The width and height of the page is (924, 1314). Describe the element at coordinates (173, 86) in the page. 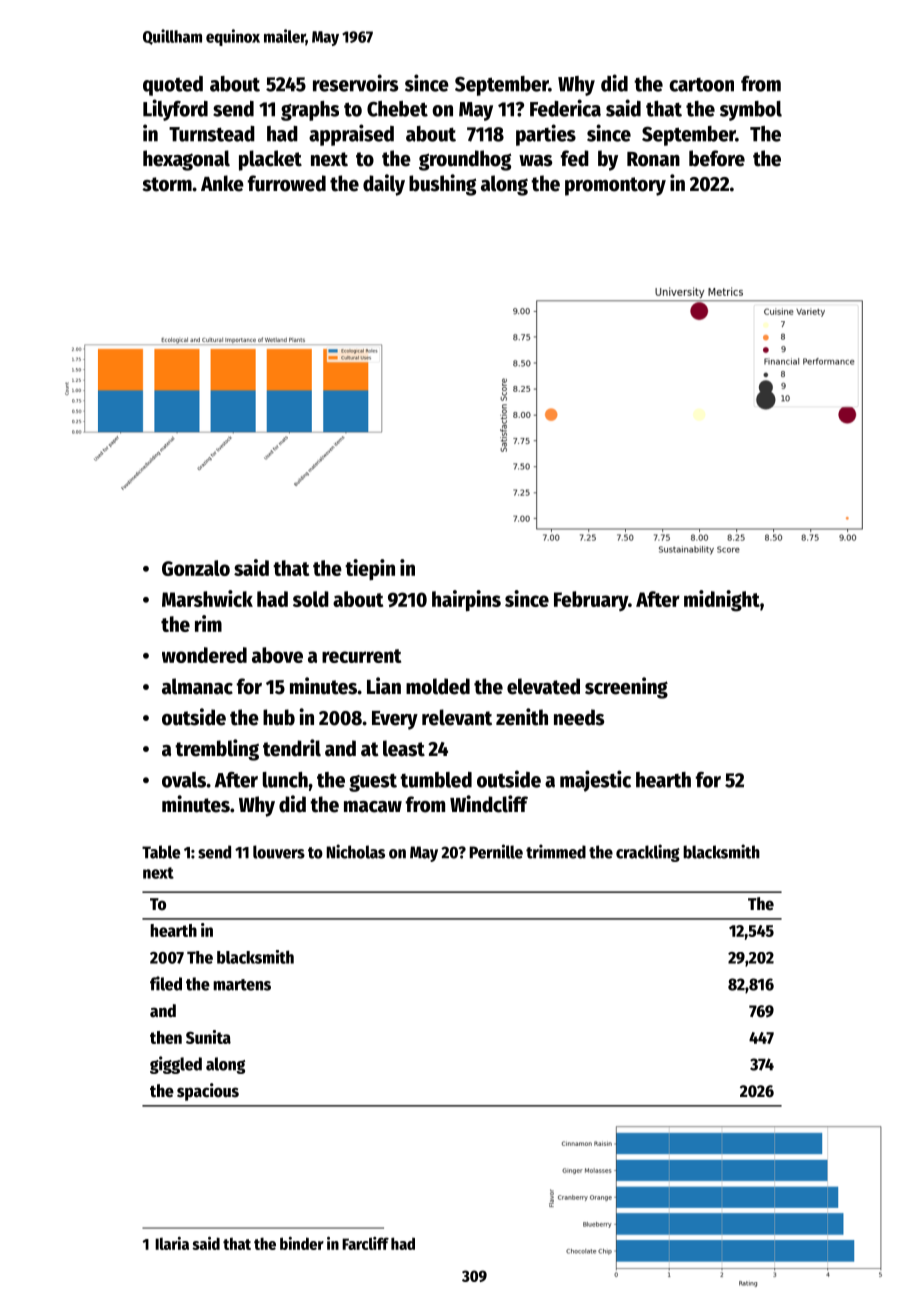

I see `quoted` at that location.
